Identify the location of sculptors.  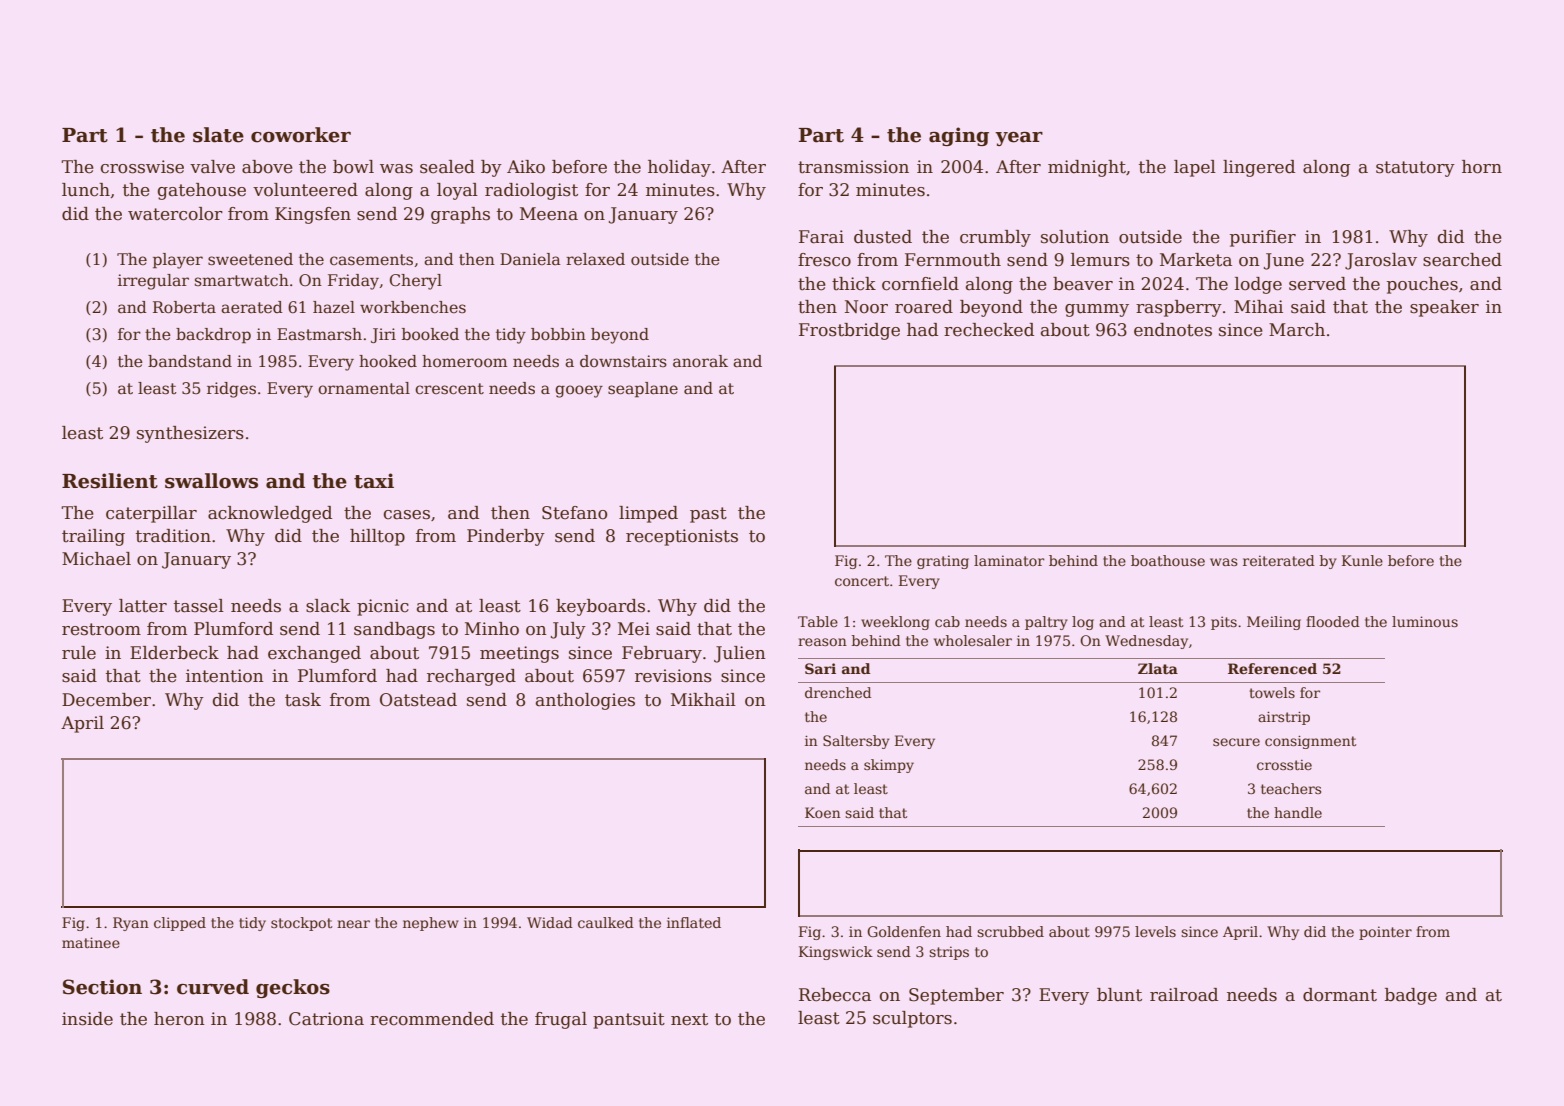
(912, 1019).
